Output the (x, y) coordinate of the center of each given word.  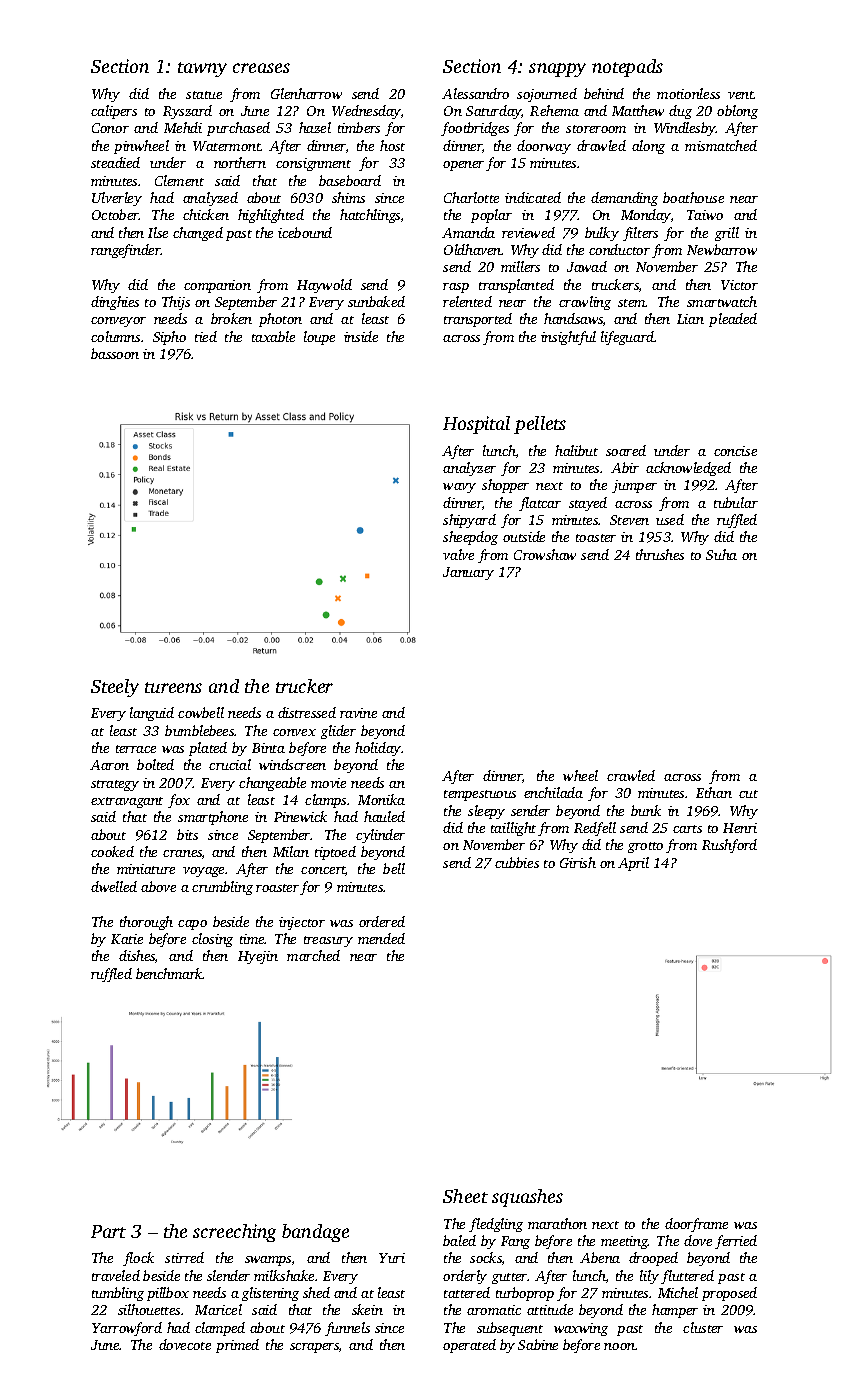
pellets (540, 425)
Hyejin (258, 957)
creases (261, 68)
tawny (202, 69)
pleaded (733, 320)
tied (206, 336)
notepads (627, 68)
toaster (596, 538)
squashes (527, 1198)
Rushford (729, 846)
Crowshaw (545, 554)
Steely (115, 688)
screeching (234, 1233)
